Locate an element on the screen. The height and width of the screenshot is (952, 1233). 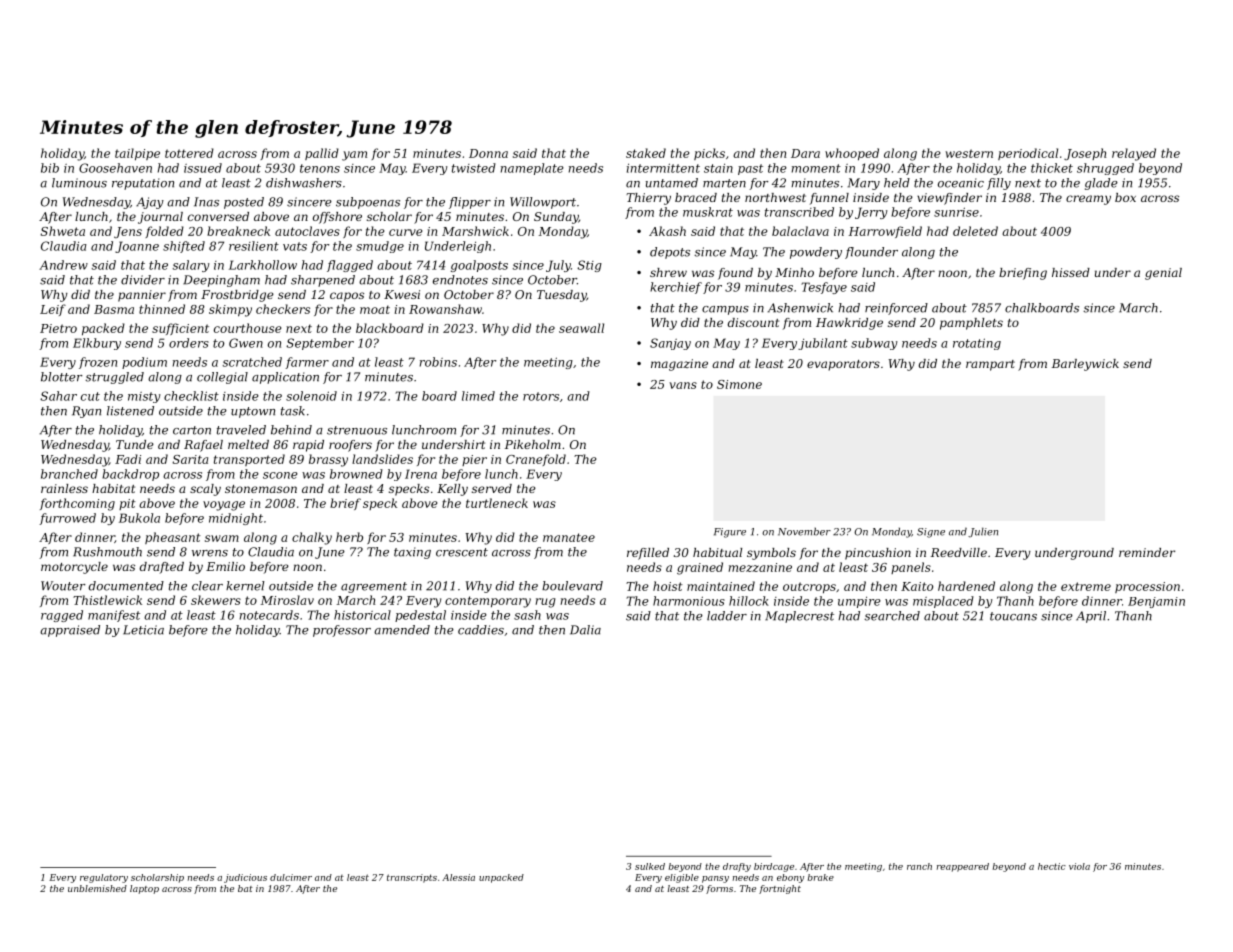
shrew is located at coordinates (668, 272).
